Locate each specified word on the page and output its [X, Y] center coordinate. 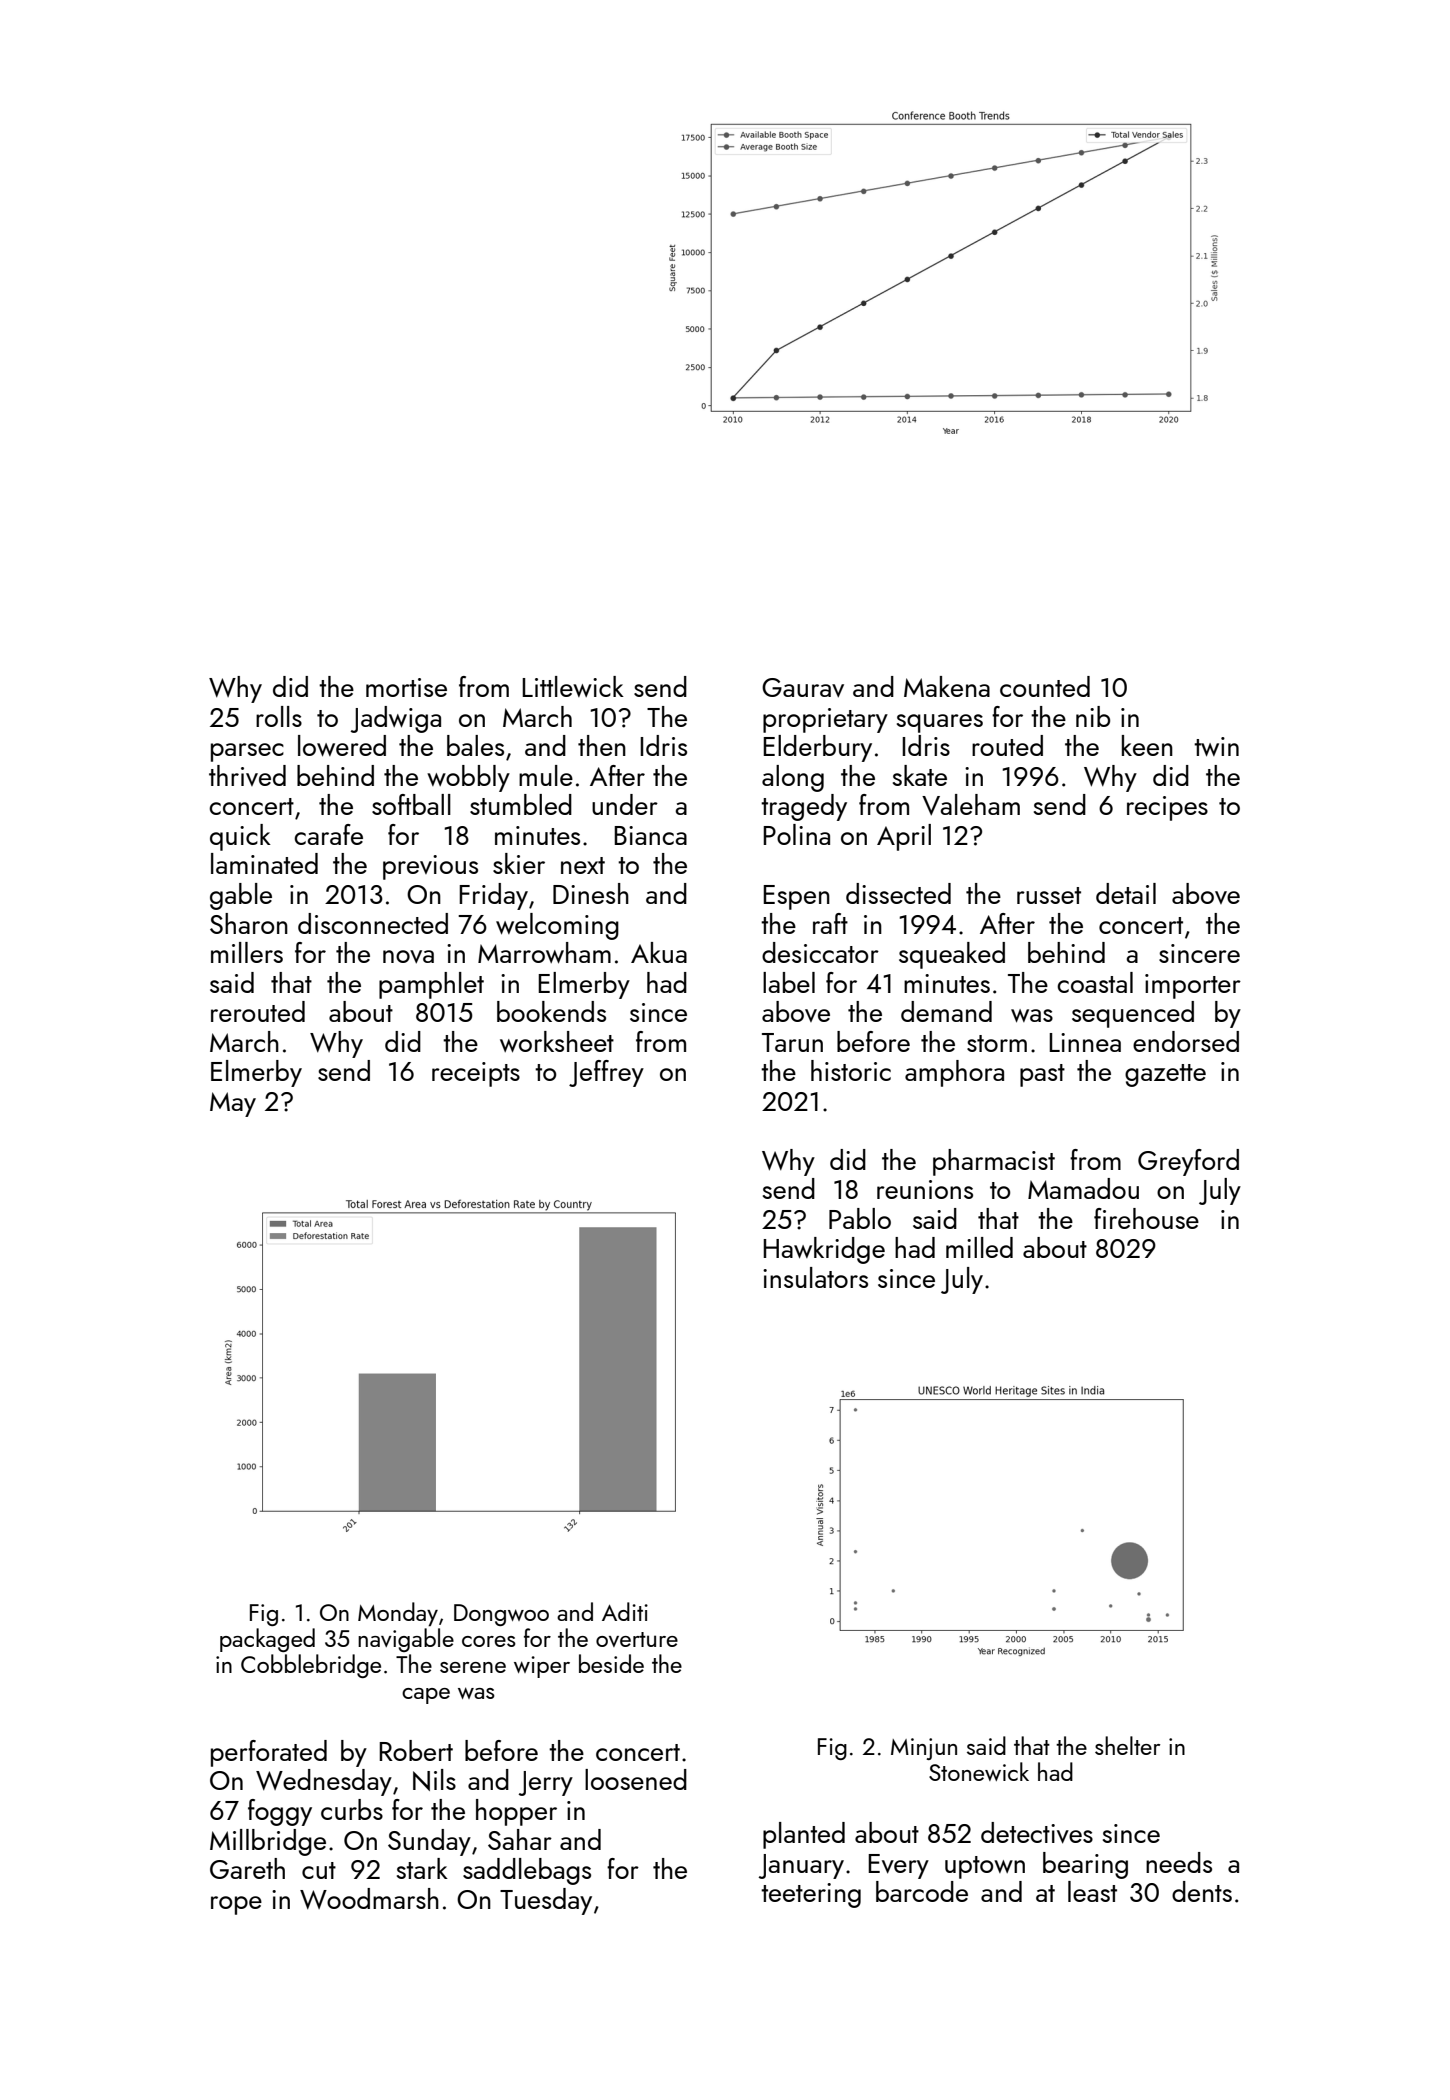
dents [1202, 1891]
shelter [1127, 1745]
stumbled [521, 804]
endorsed [1186, 1041]
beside [611, 1663]
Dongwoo [501, 1615]
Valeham [971, 805]
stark [422, 1868]
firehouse [1146, 1218]
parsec [247, 752]
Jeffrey [606, 1073]
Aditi [625, 1611]
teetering [811, 1895]
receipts [476, 1074]
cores [489, 1641]
